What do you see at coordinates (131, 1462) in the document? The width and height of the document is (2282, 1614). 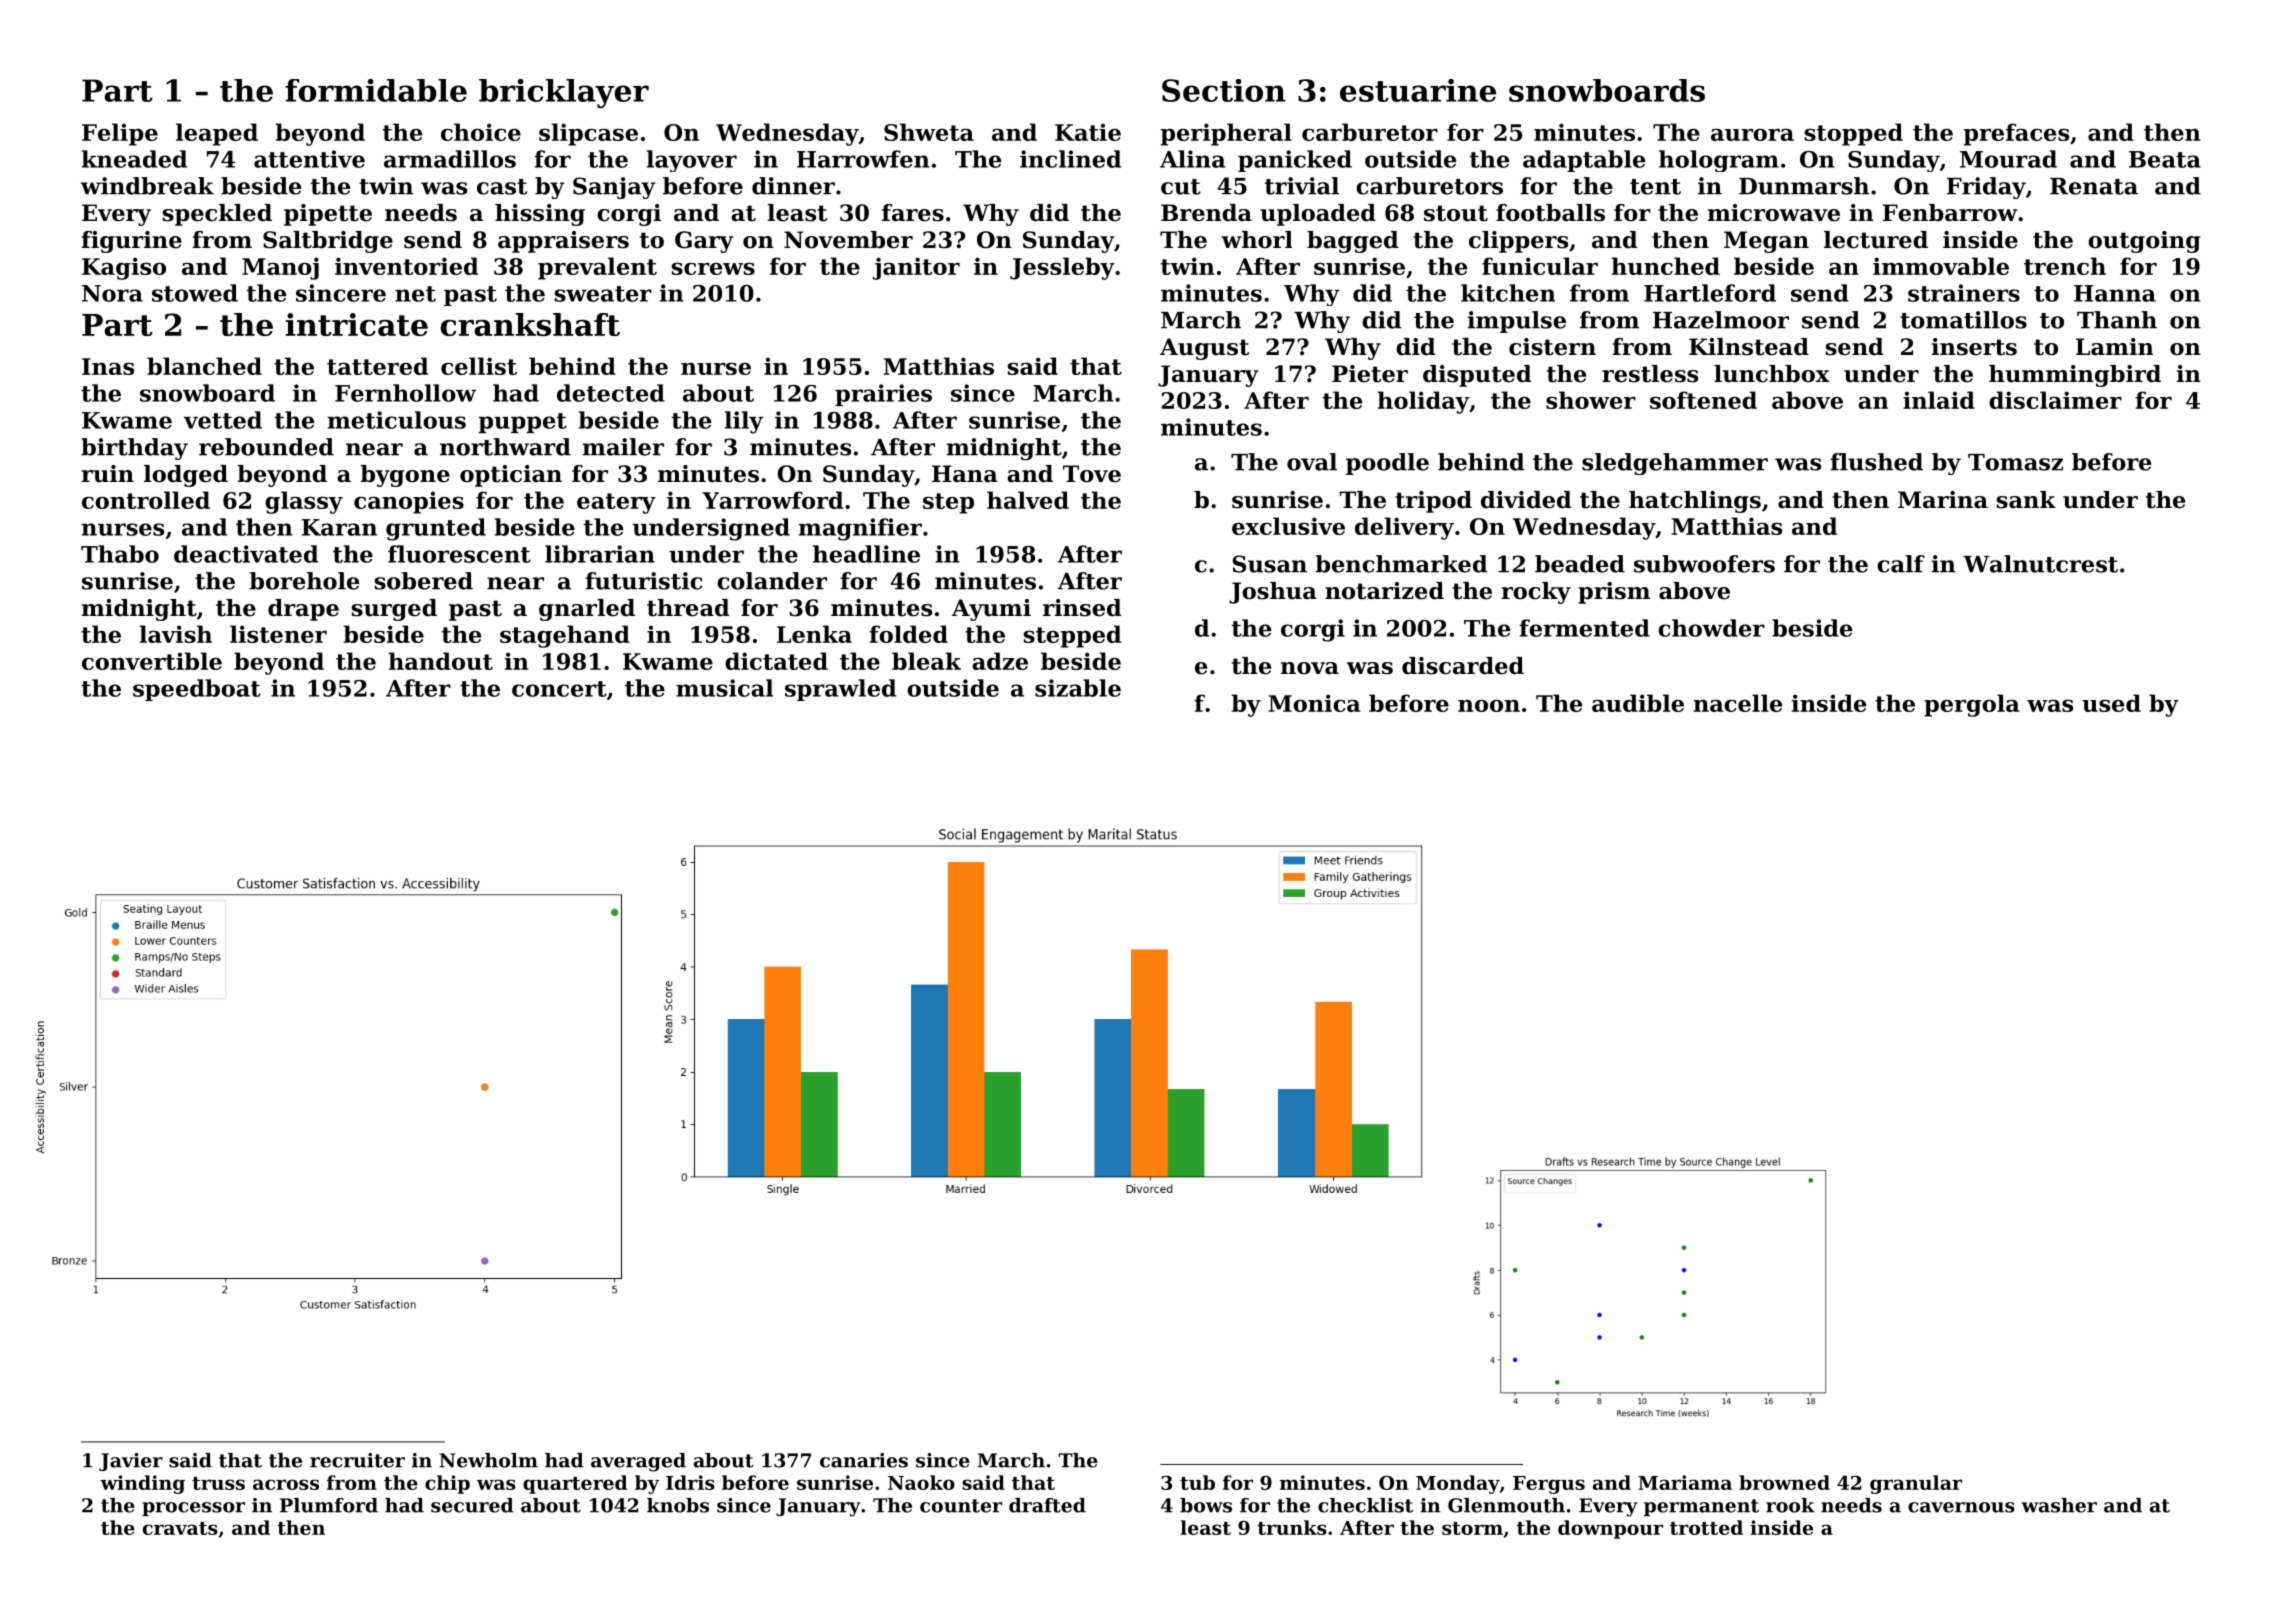 I see `Javier` at bounding box center [131, 1462].
